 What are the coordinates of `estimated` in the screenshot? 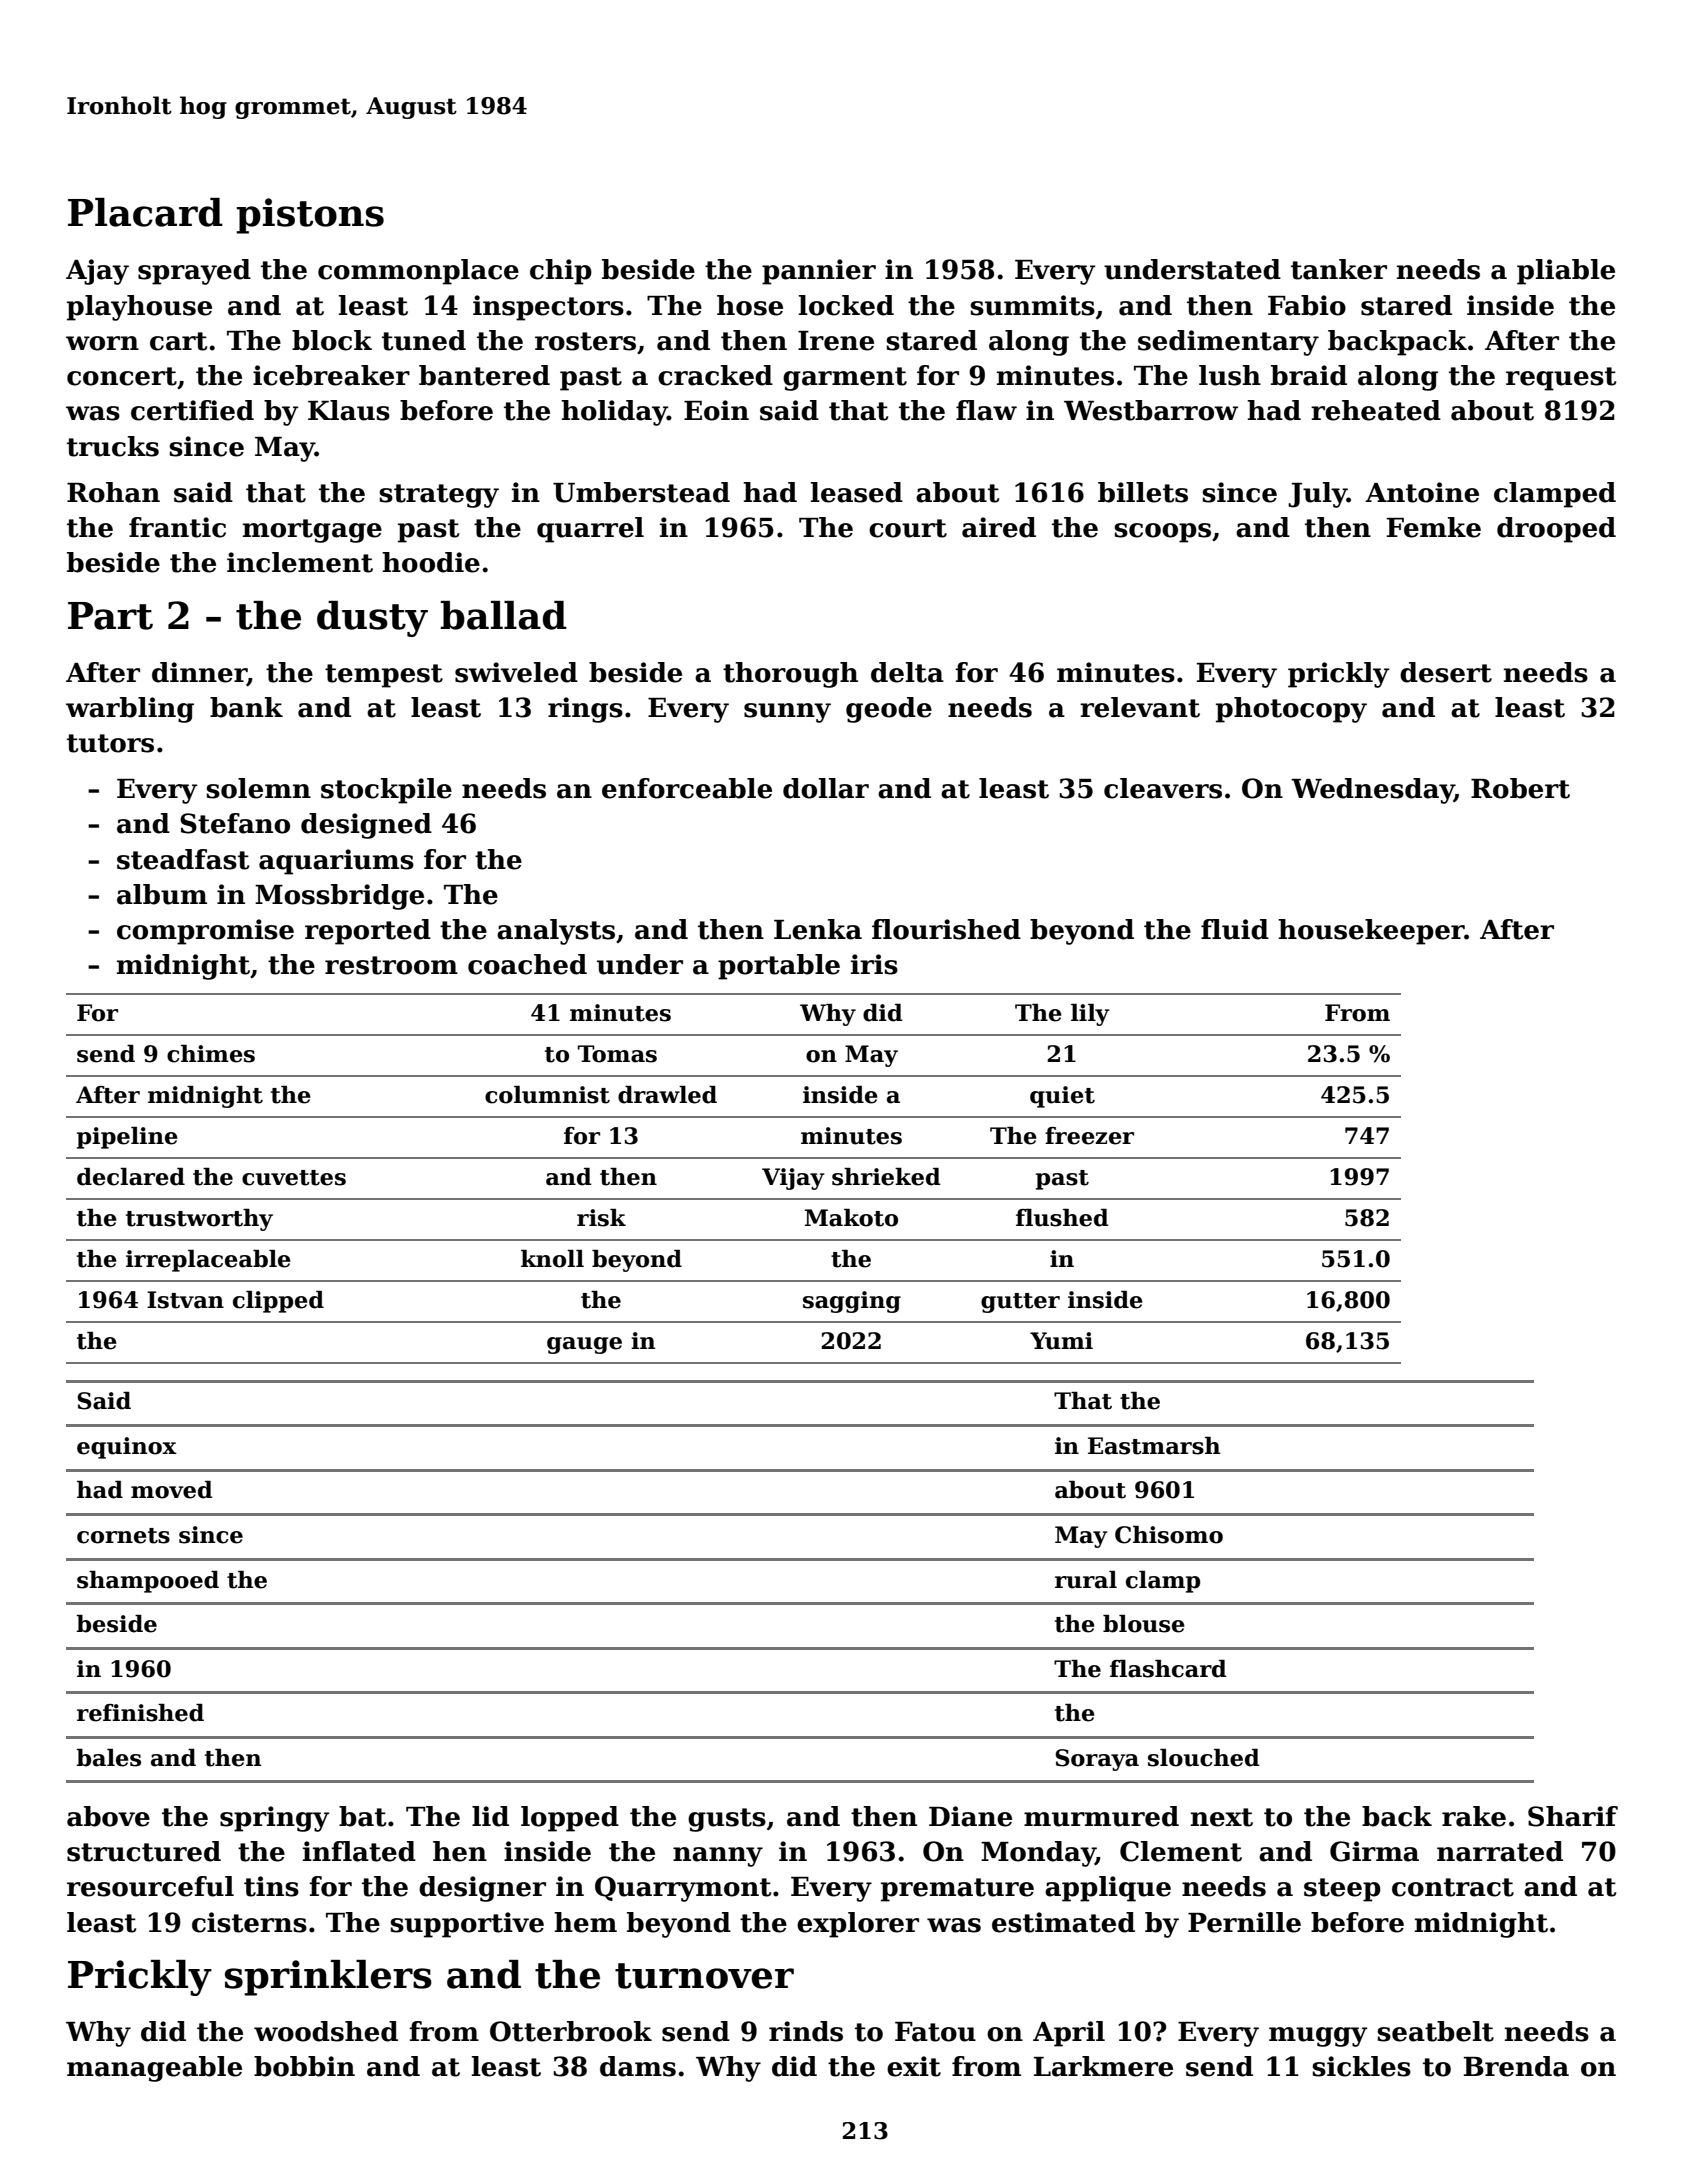 It's located at (1063, 1922).
